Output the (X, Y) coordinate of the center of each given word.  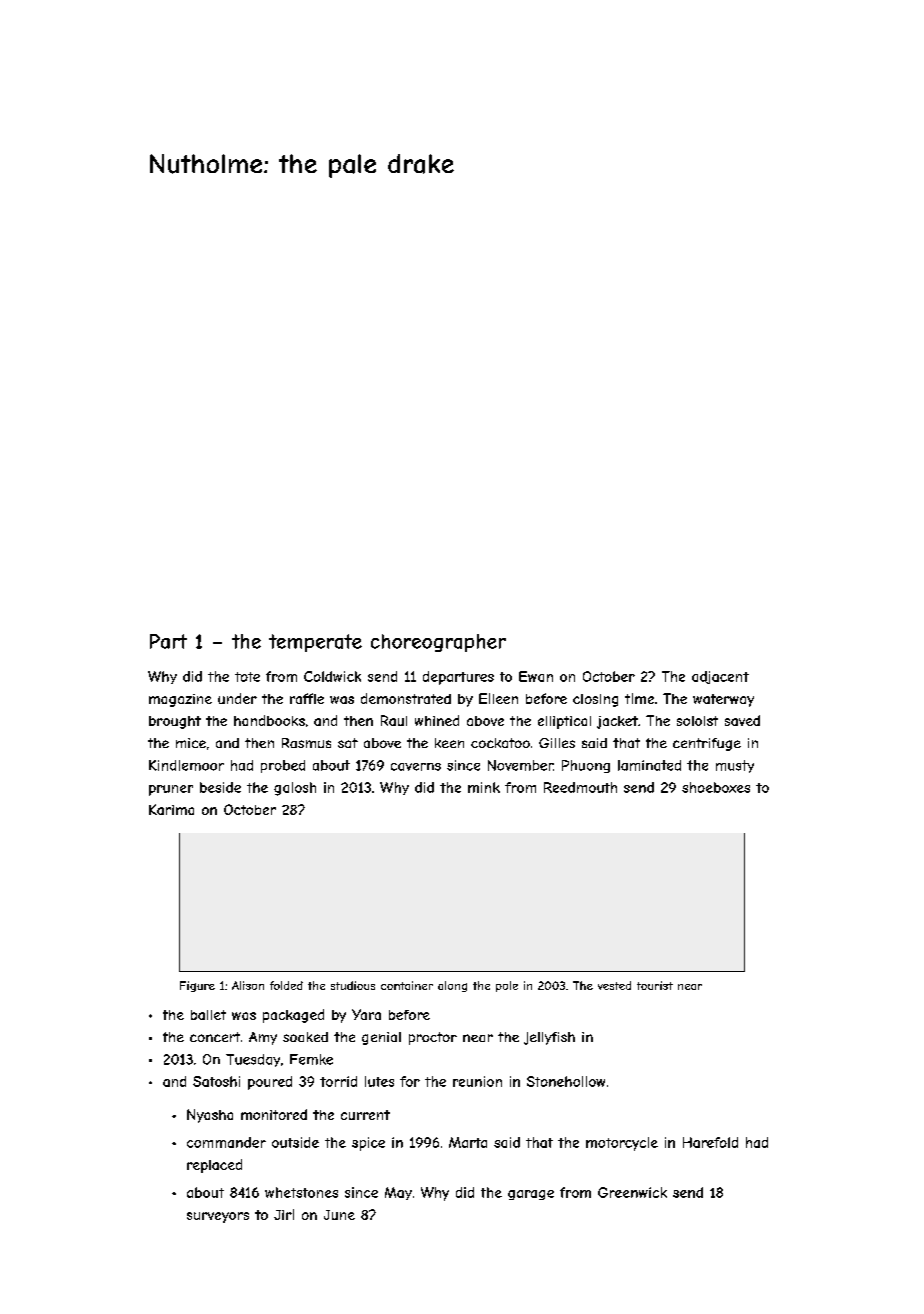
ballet (208, 1015)
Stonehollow (566, 1081)
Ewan (536, 676)
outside (295, 1142)
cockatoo (500, 743)
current (365, 1115)
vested (614, 985)
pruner (171, 790)
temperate (315, 643)
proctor (433, 1038)
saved (742, 720)
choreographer (438, 643)
